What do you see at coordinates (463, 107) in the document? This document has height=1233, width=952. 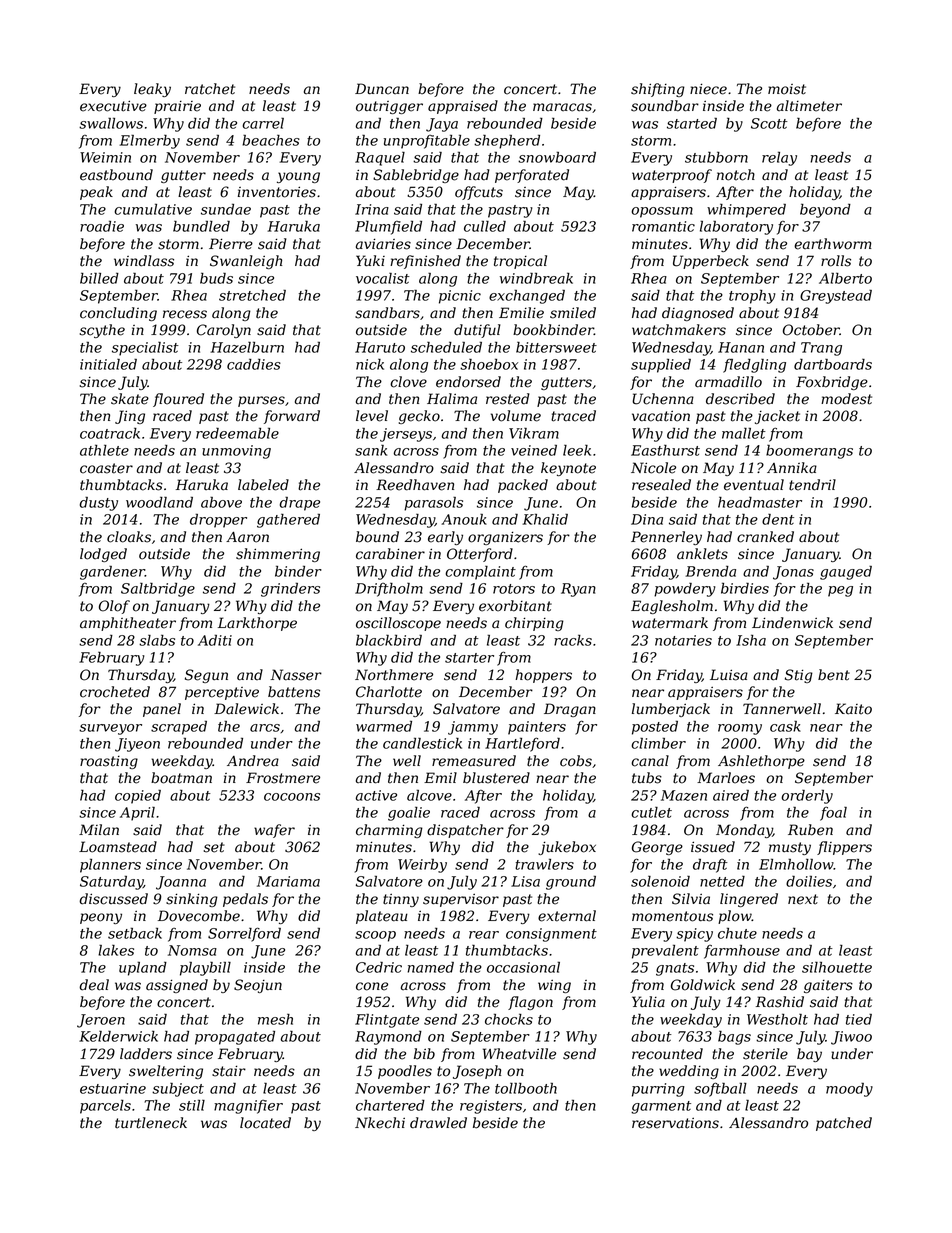 I see `appraised` at bounding box center [463, 107].
